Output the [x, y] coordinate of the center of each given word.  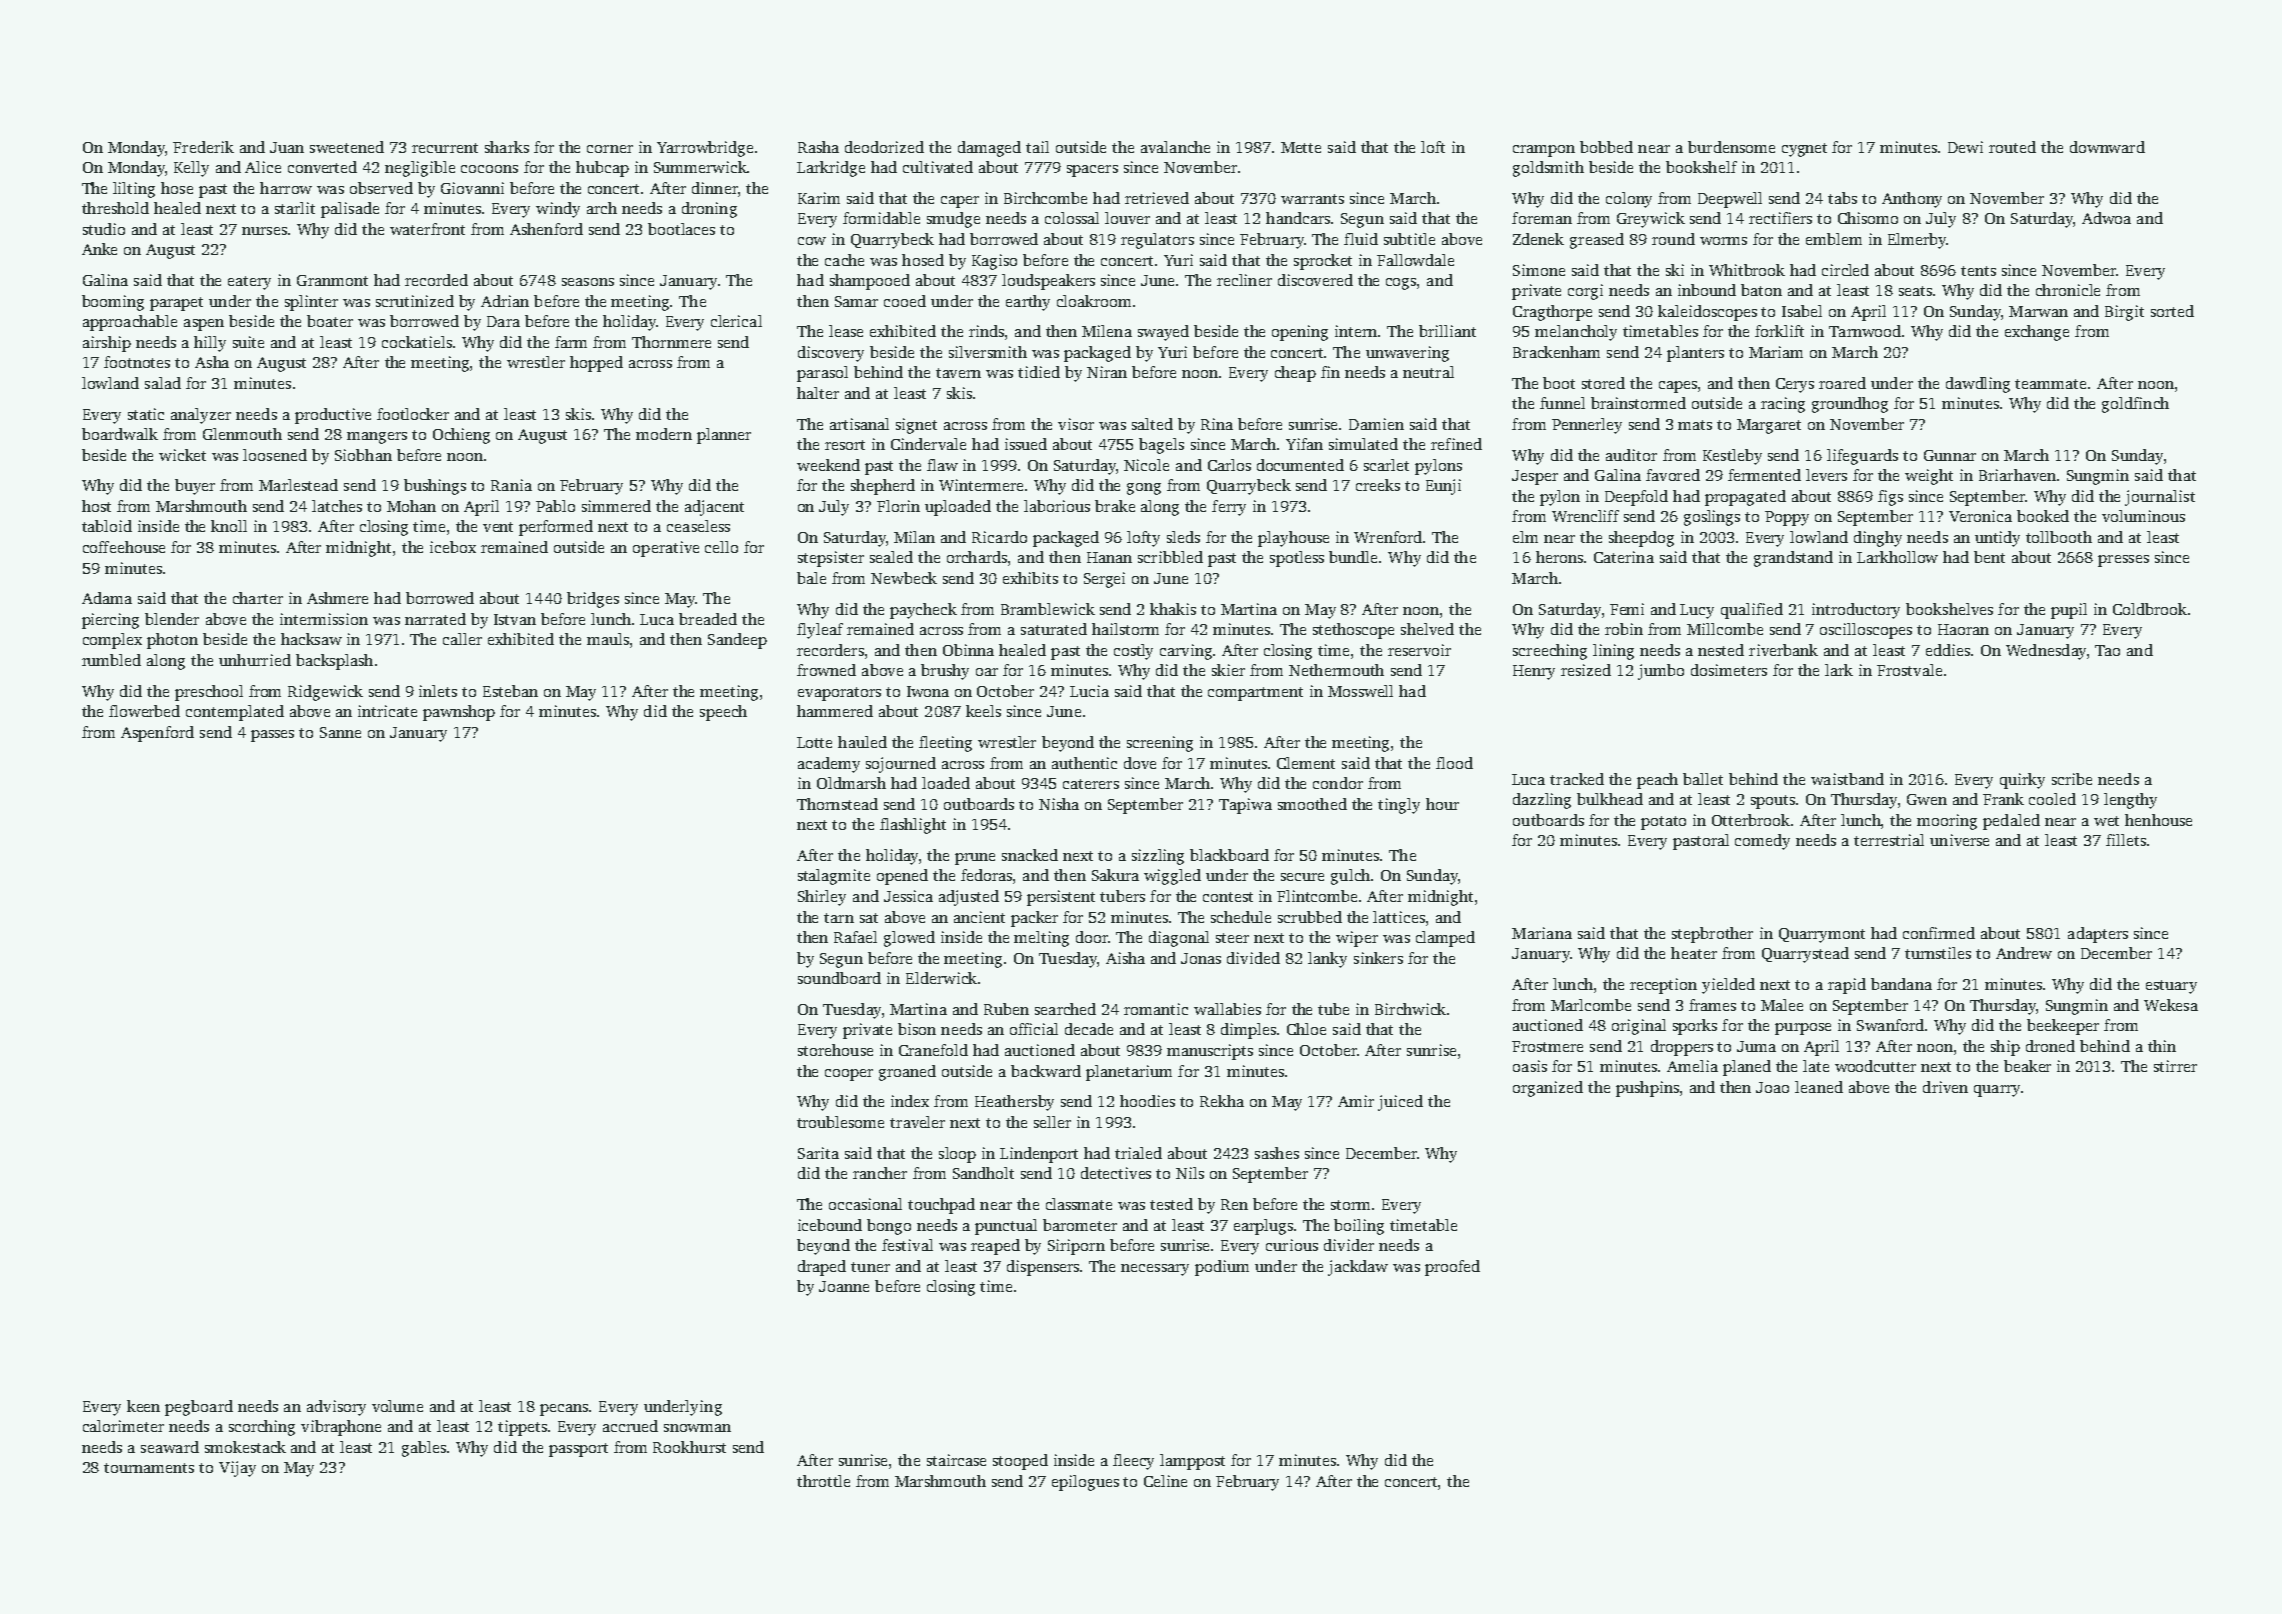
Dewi [1965, 147]
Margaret [1769, 426]
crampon [1544, 151]
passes [272, 736]
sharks [507, 147]
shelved [1427, 629]
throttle [823, 1481]
